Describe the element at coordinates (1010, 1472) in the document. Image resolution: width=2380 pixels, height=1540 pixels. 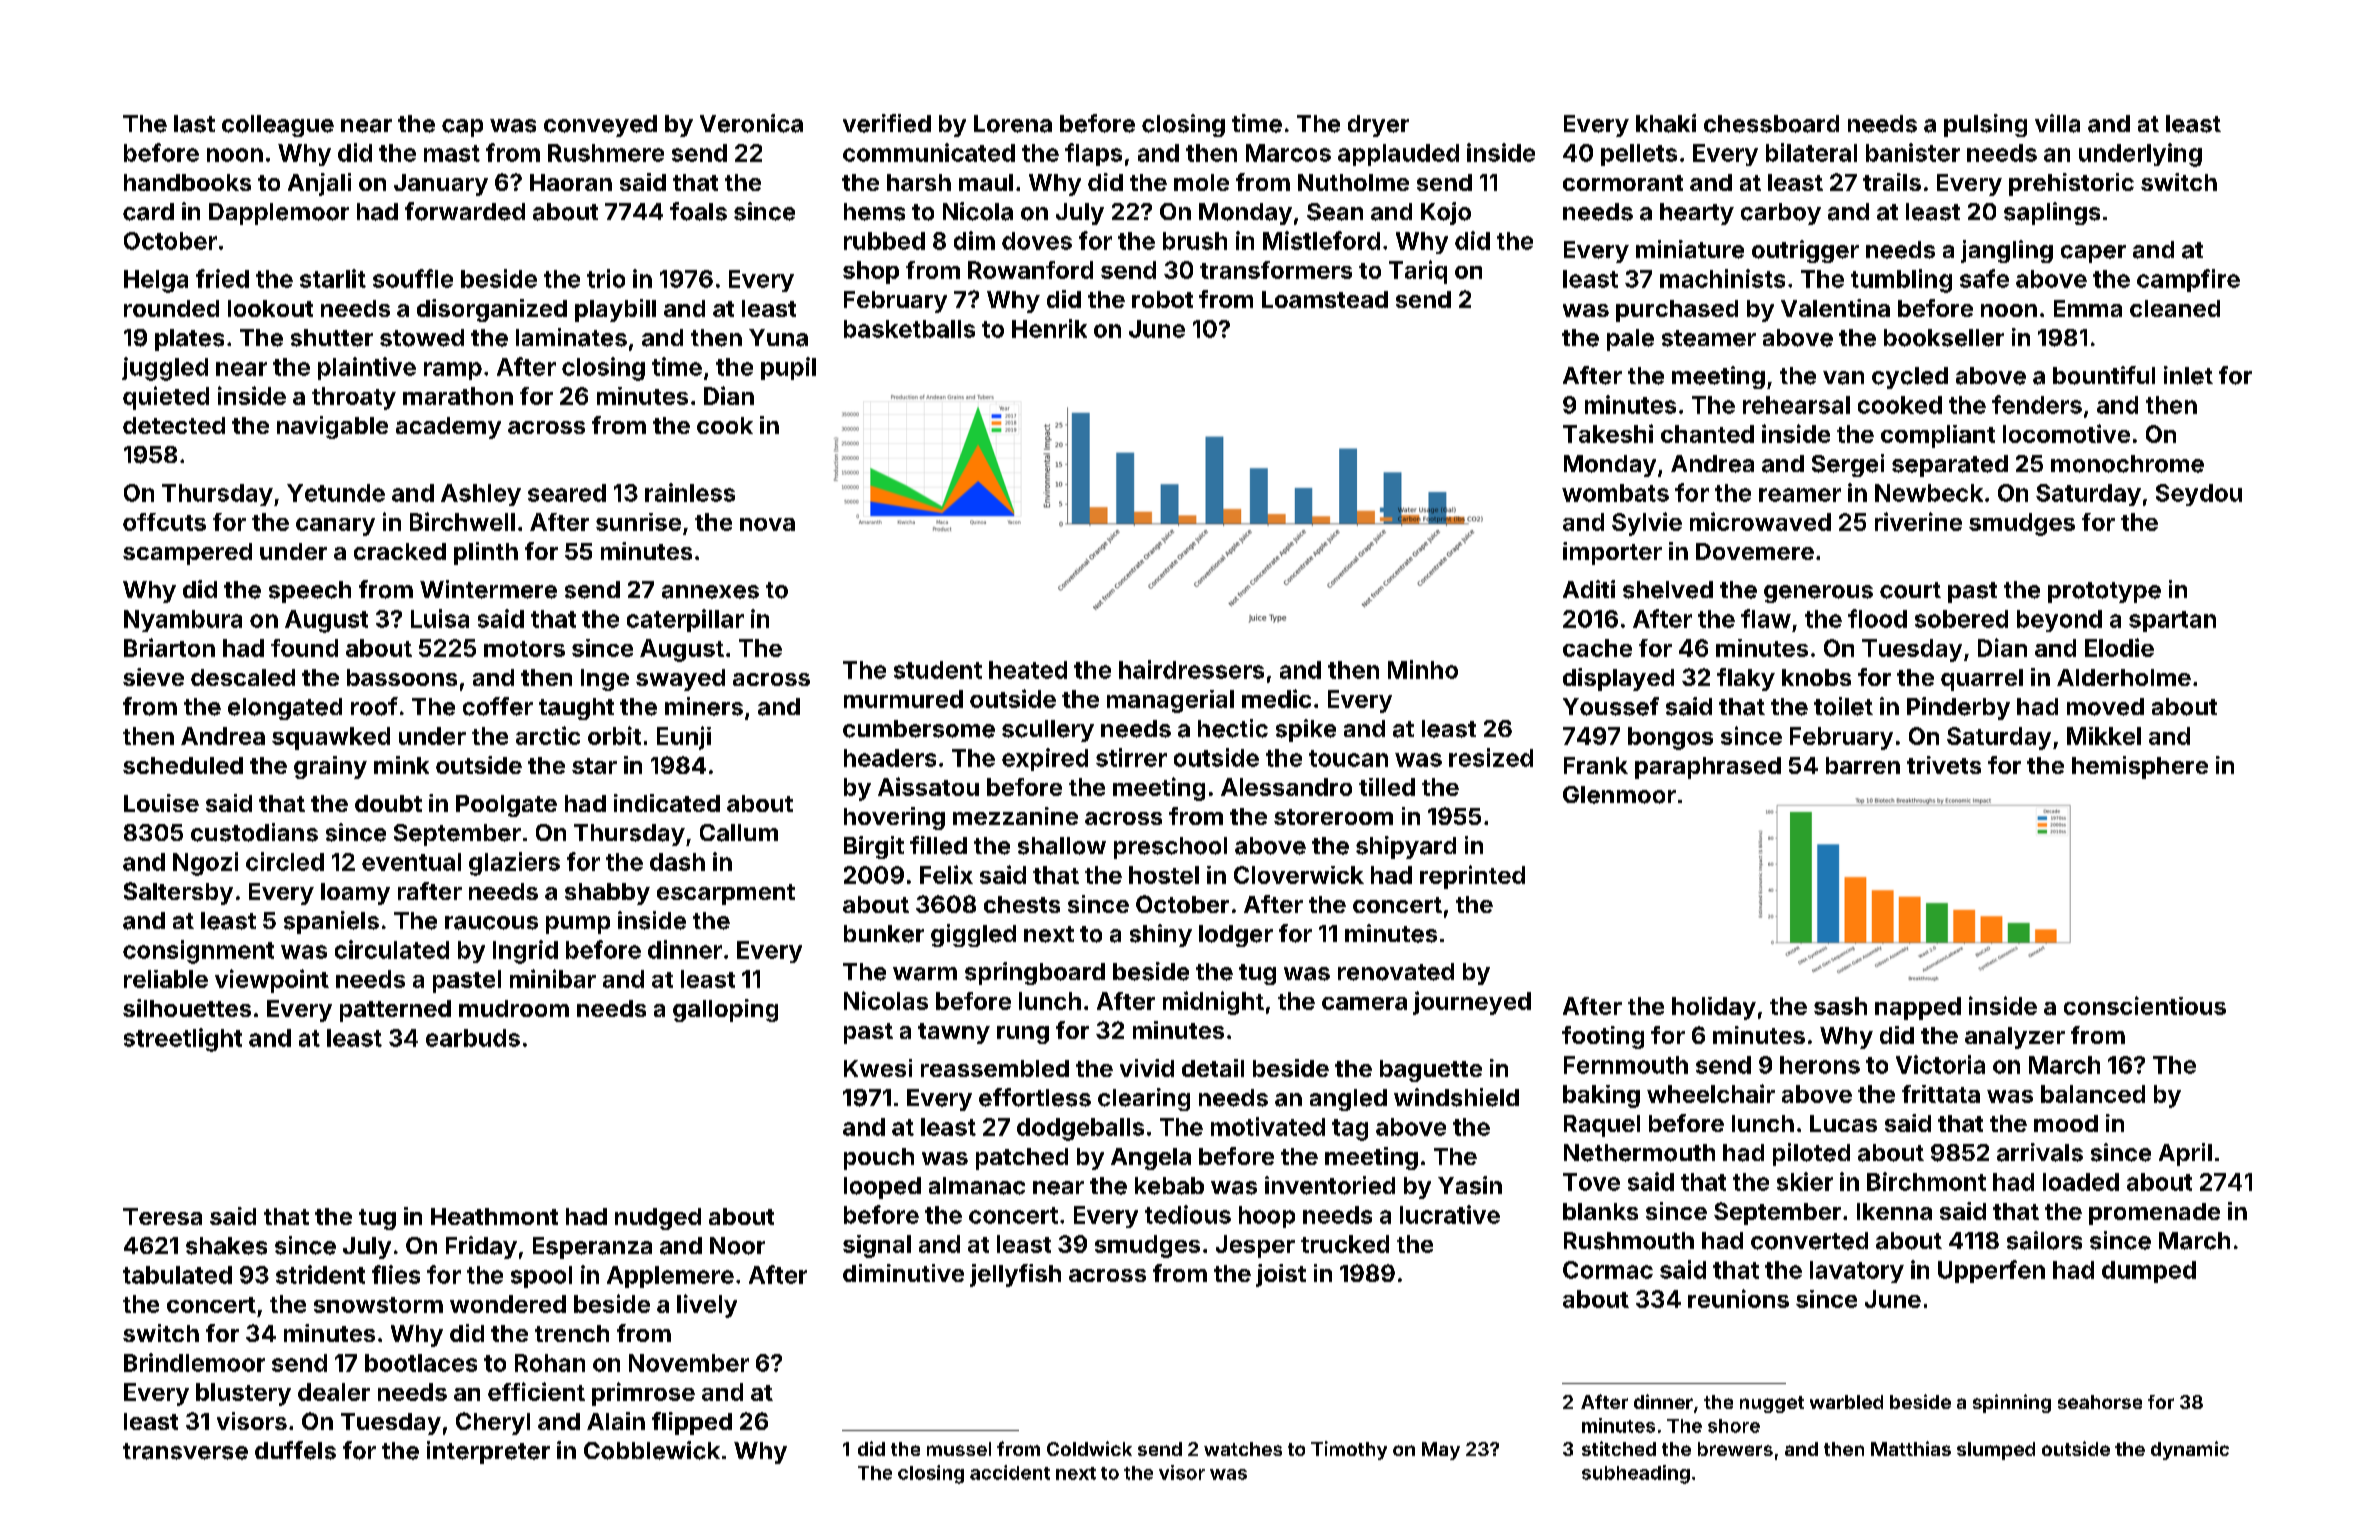
I see `accident` at that location.
